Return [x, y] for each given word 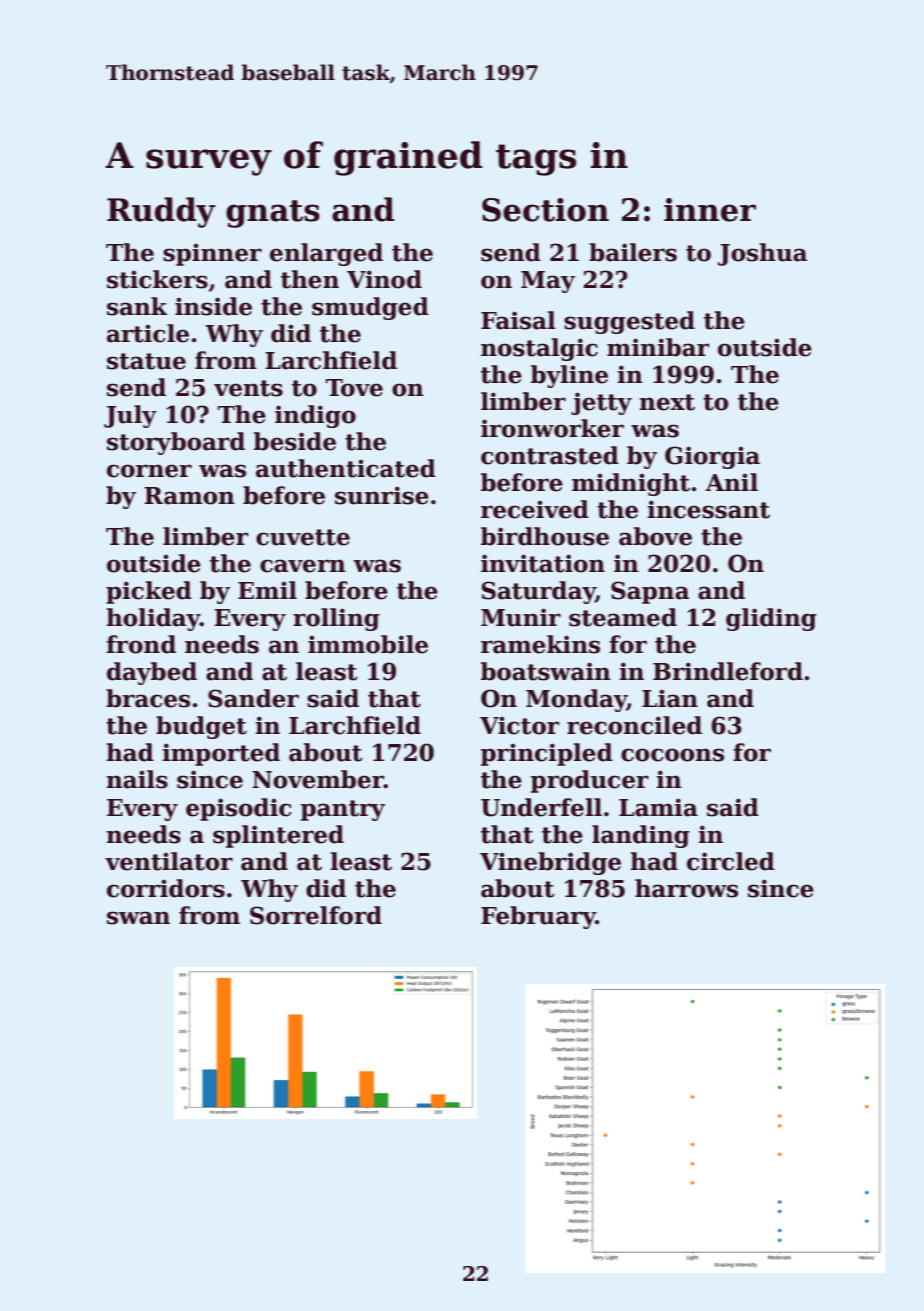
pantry [343, 810]
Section [545, 210]
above [655, 536]
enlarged [326, 254]
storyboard [176, 443]
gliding [771, 619]
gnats [273, 214]
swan [138, 918]
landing [641, 836]
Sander [253, 698]
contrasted [550, 455]
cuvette [303, 537]
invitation [543, 563]
